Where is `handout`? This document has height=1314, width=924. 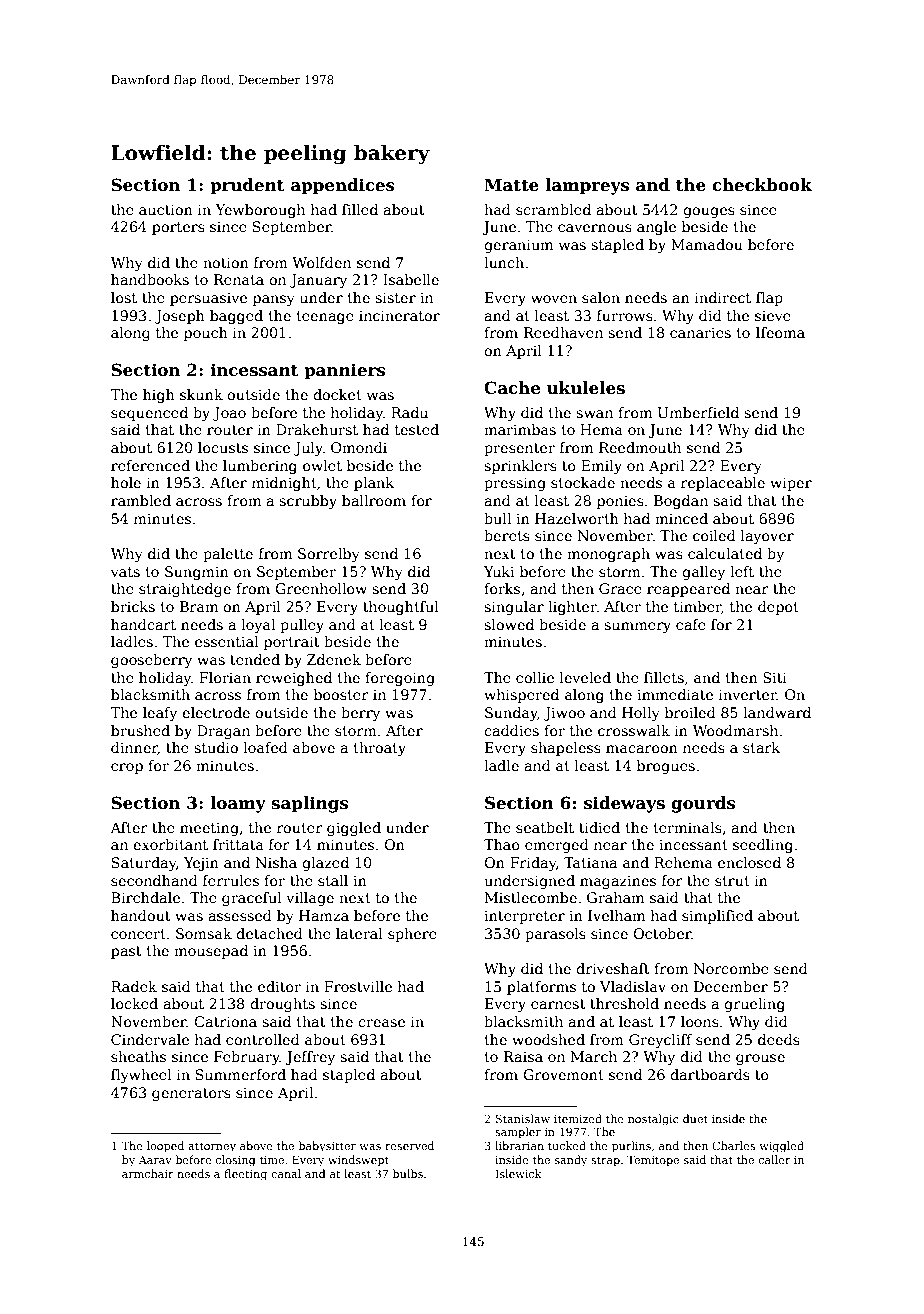
handout is located at coordinates (141, 915).
